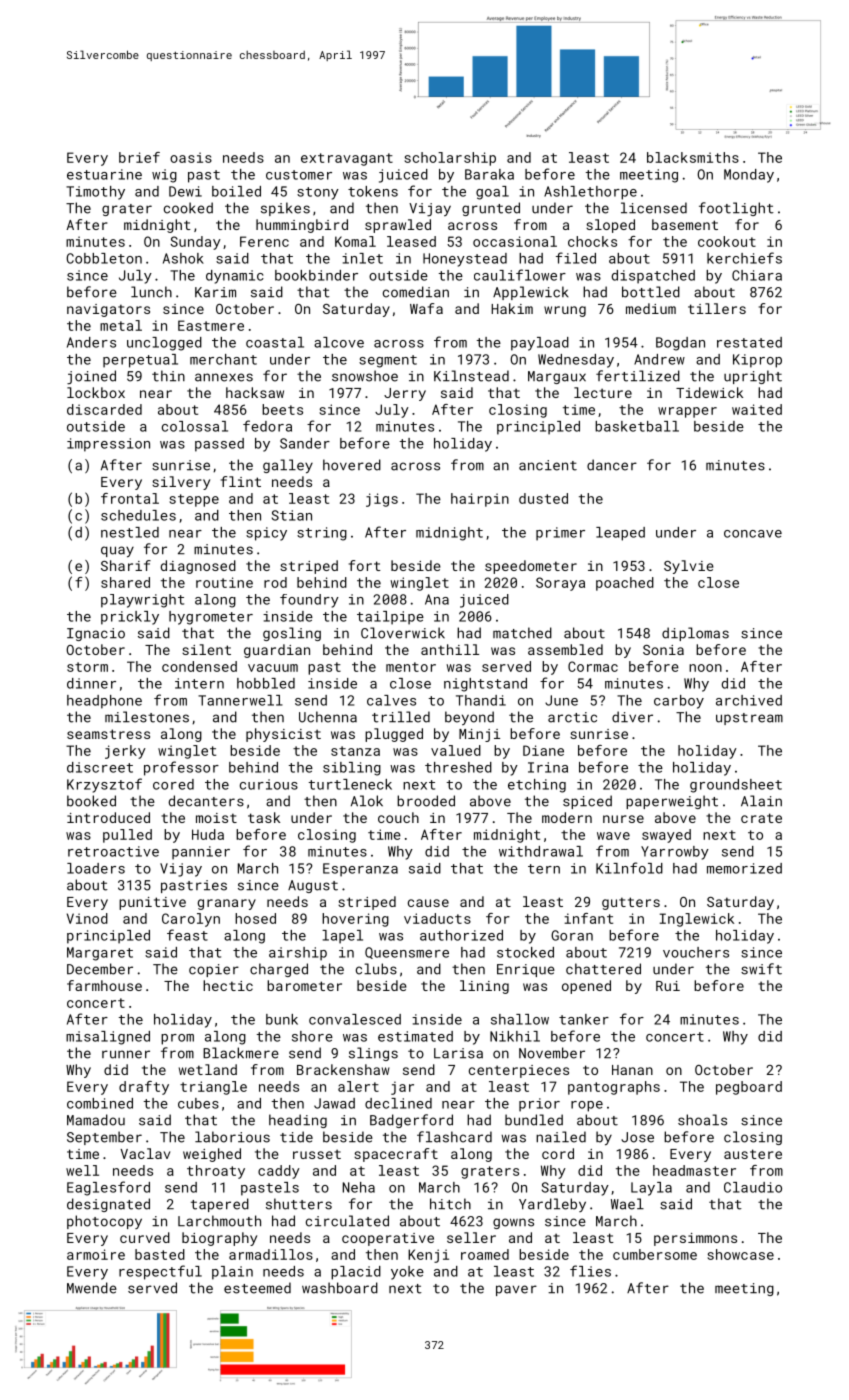  I want to click on Mwende, so click(92, 1288).
